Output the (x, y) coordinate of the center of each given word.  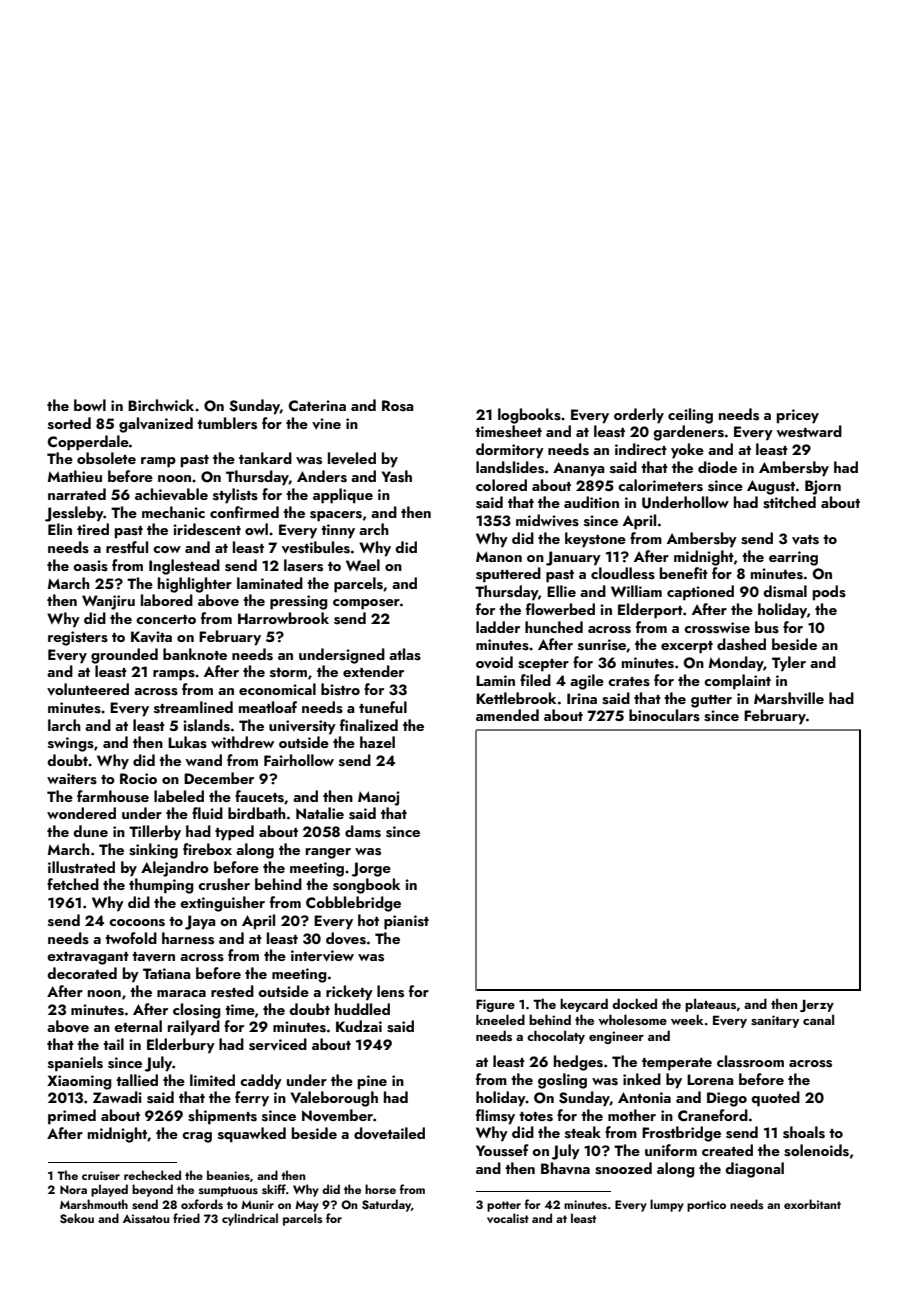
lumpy (667, 1205)
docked (634, 1003)
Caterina (317, 405)
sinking (153, 851)
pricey (798, 416)
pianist (406, 922)
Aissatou (146, 1218)
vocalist (508, 1218)
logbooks (529, 416)
